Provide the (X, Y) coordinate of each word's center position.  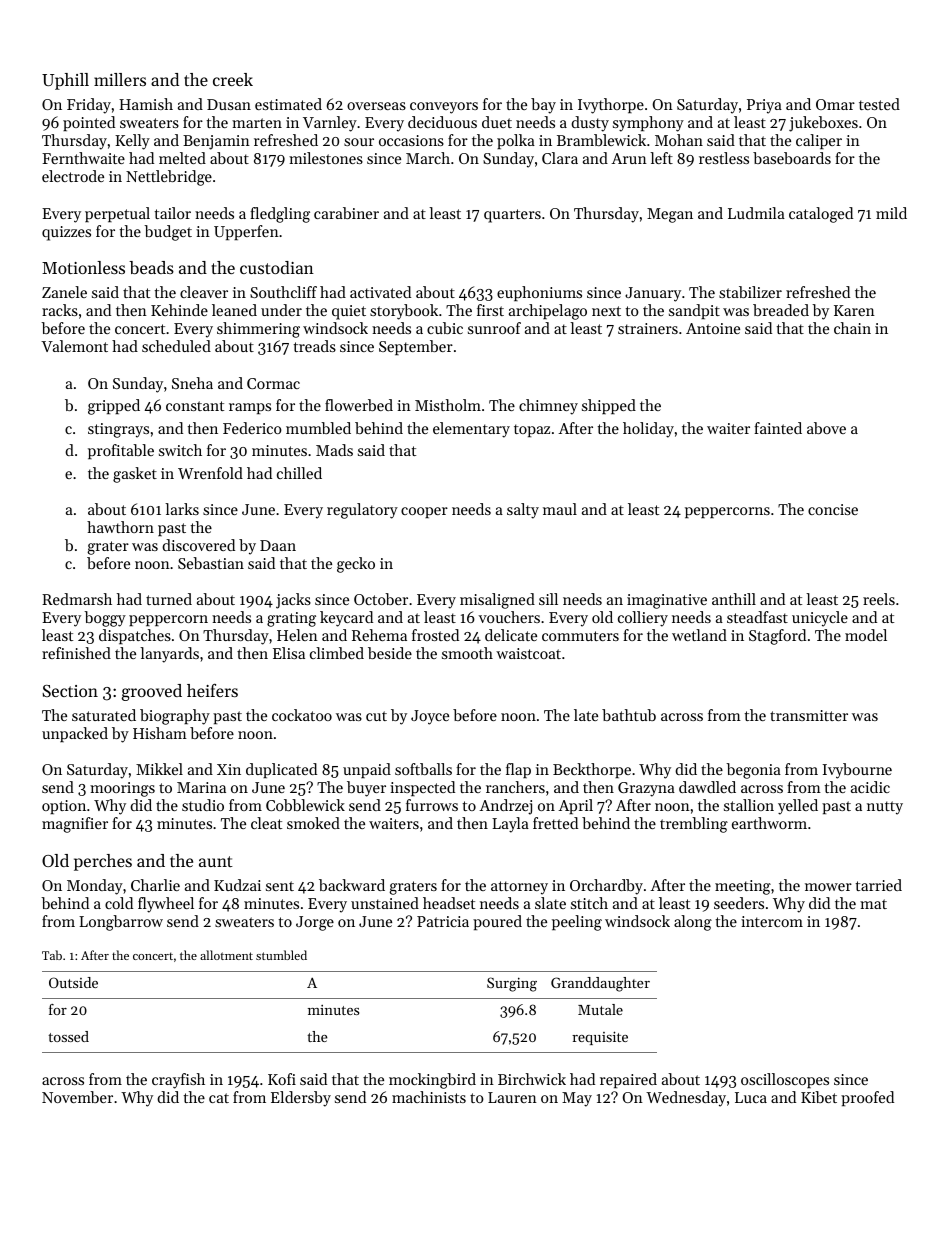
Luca (751, 1097)
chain (852, 328)
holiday (648, 430)
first (490, 310)
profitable (121, 451)
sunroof (494, 328)
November (77, 1097)
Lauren (512, 1097)
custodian (277, 267)
